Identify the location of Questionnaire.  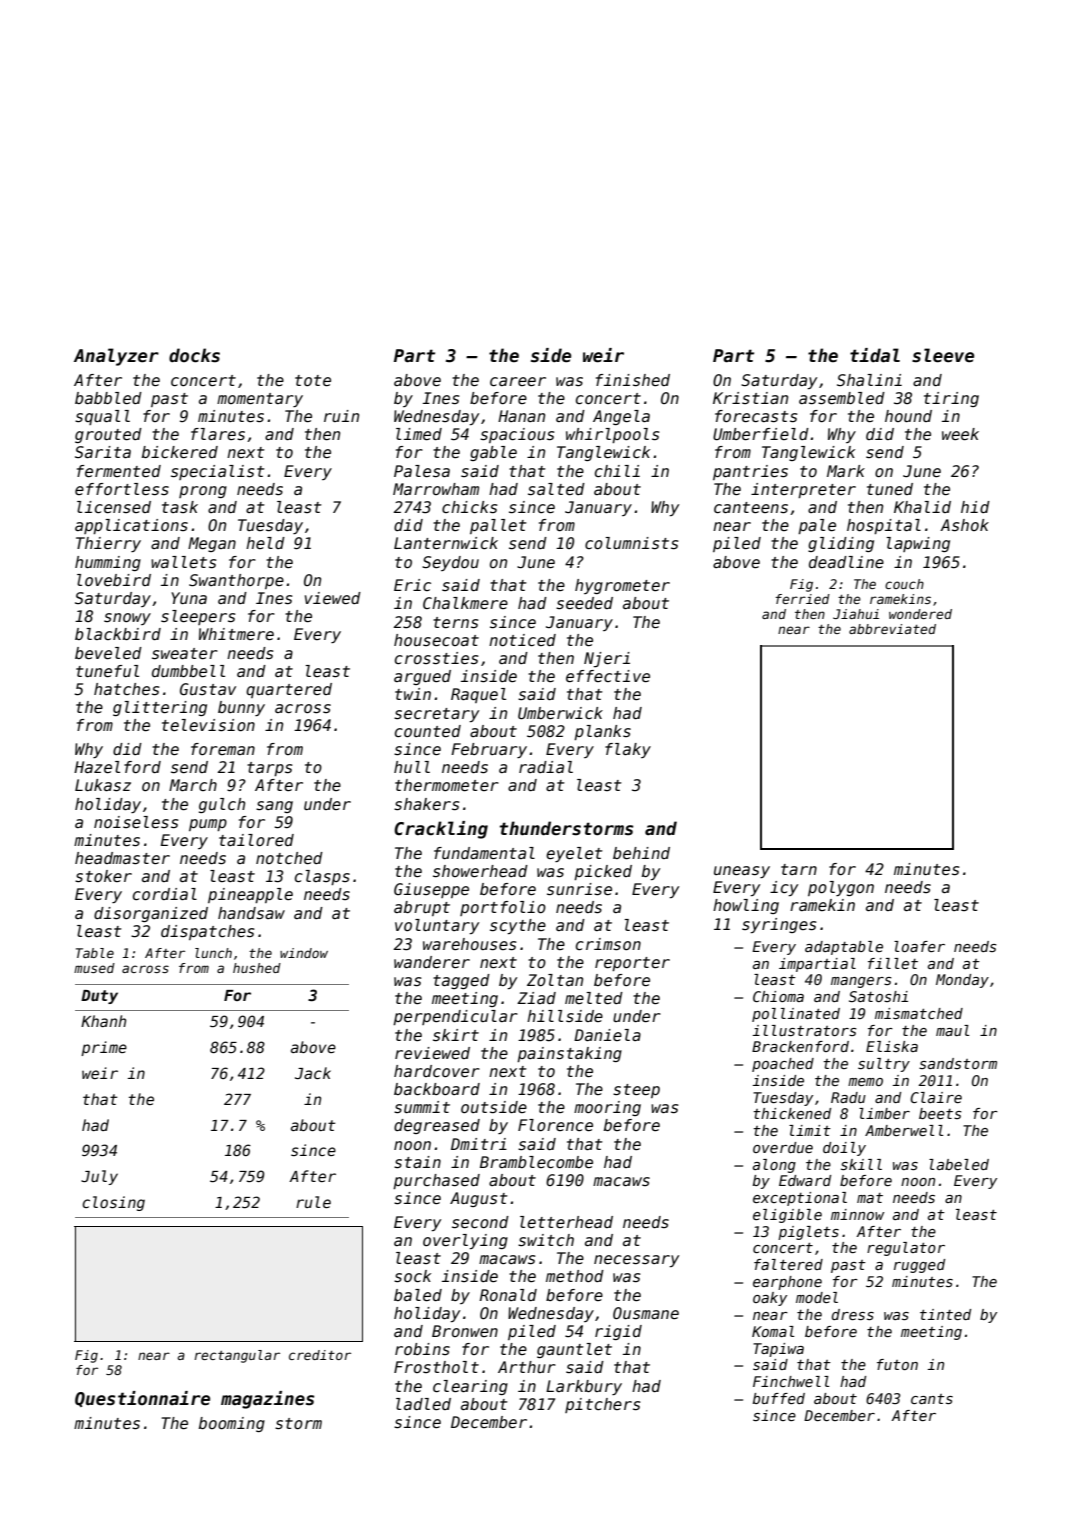
(142, 1399).
